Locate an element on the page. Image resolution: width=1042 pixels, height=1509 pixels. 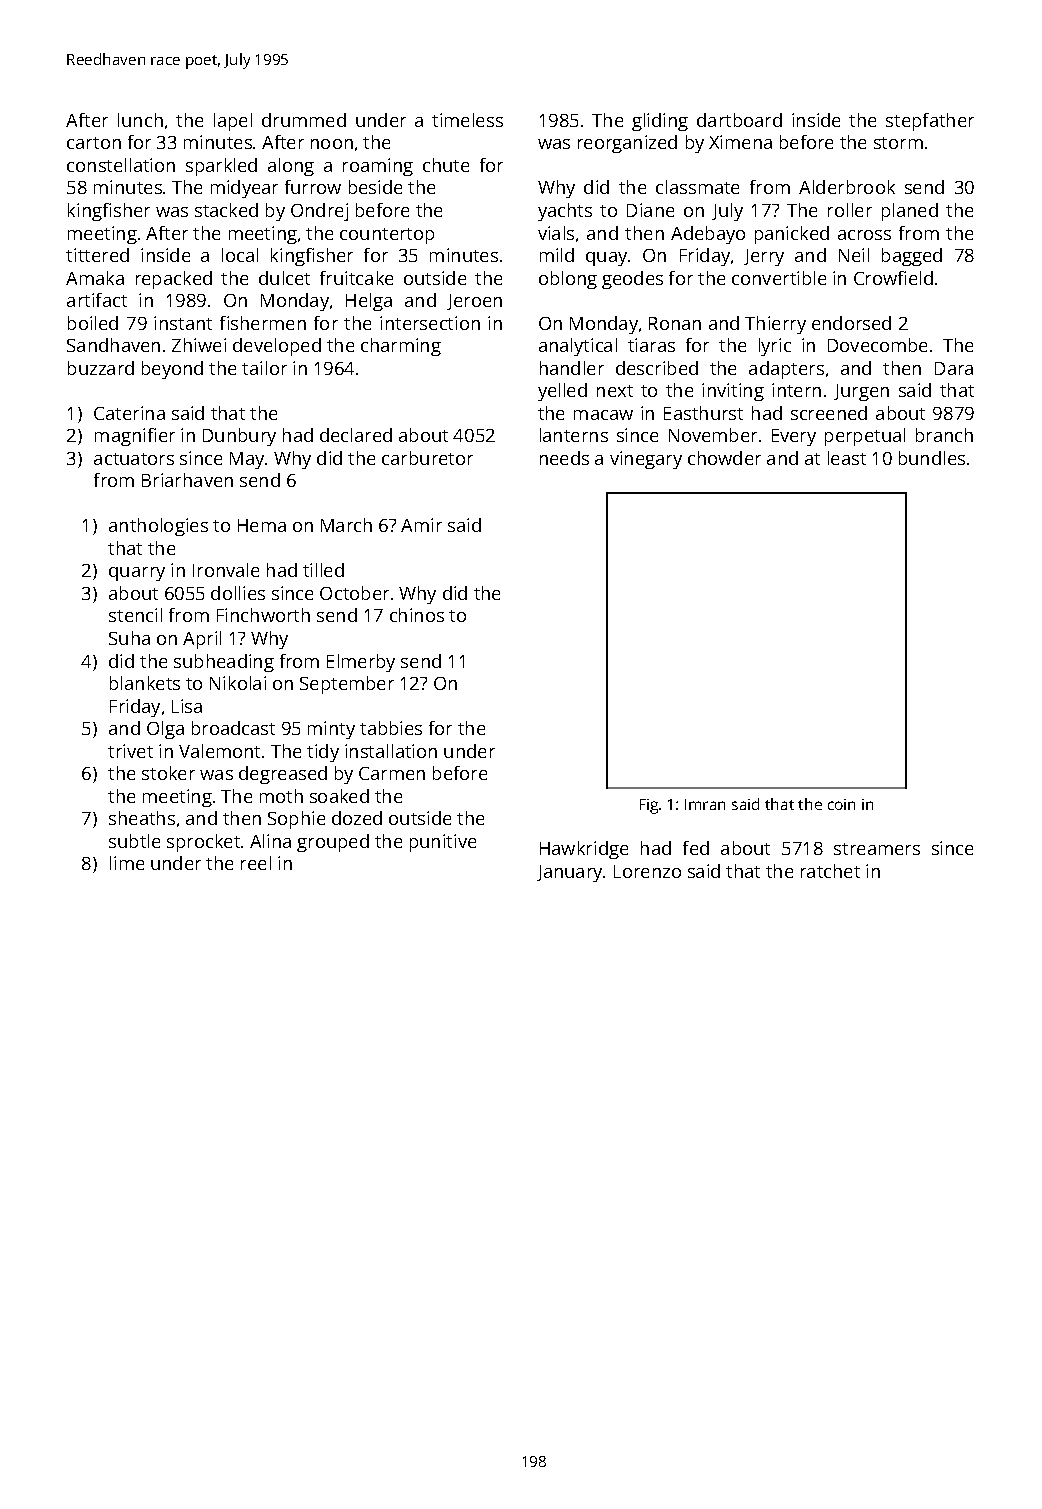
timeless is located at coordinates (467, 120).
